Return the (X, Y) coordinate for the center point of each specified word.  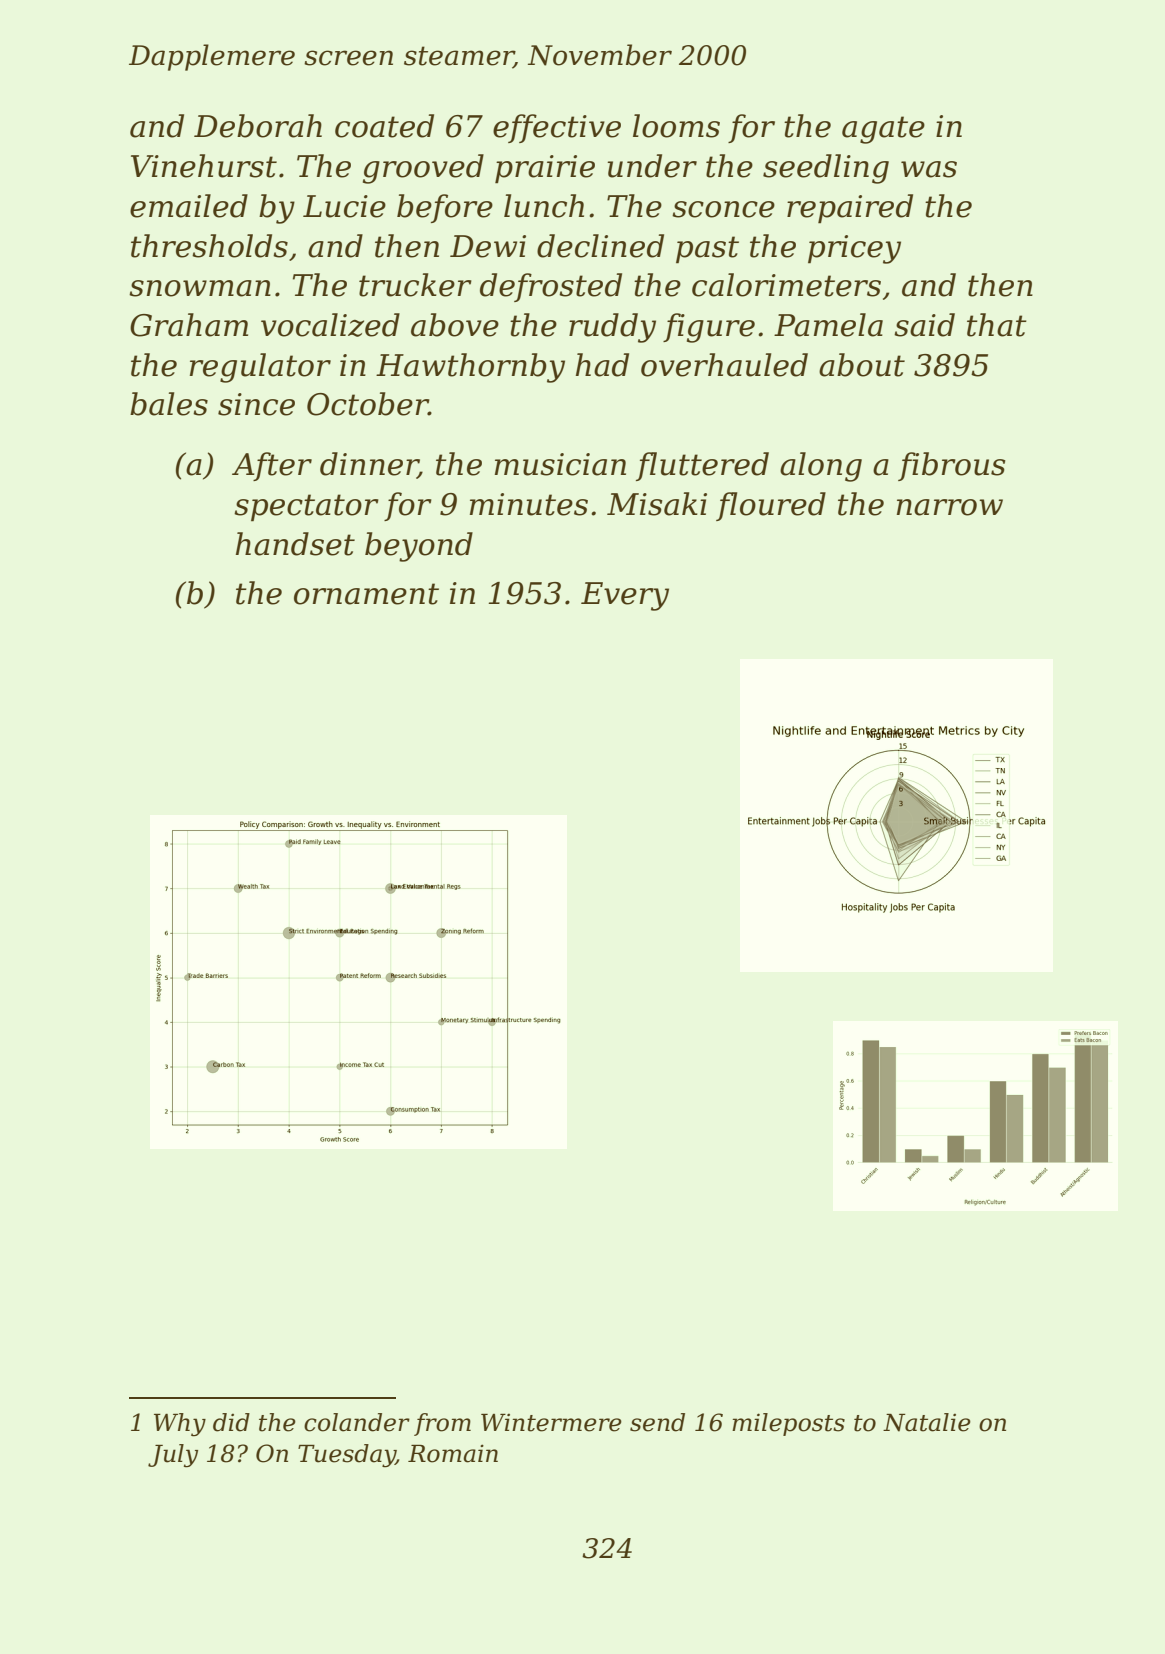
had (602, 365)
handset (295, 544)
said (924, 325)
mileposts (788, 1424)
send (657, 1422)
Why (180, 1425)
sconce (723, 209)
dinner (369, 465)
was (929, 169)
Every (625, 596)
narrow (950, 507)
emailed (189, 206)
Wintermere (551, 1422)
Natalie (927, 1422)
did (231, 1422)
